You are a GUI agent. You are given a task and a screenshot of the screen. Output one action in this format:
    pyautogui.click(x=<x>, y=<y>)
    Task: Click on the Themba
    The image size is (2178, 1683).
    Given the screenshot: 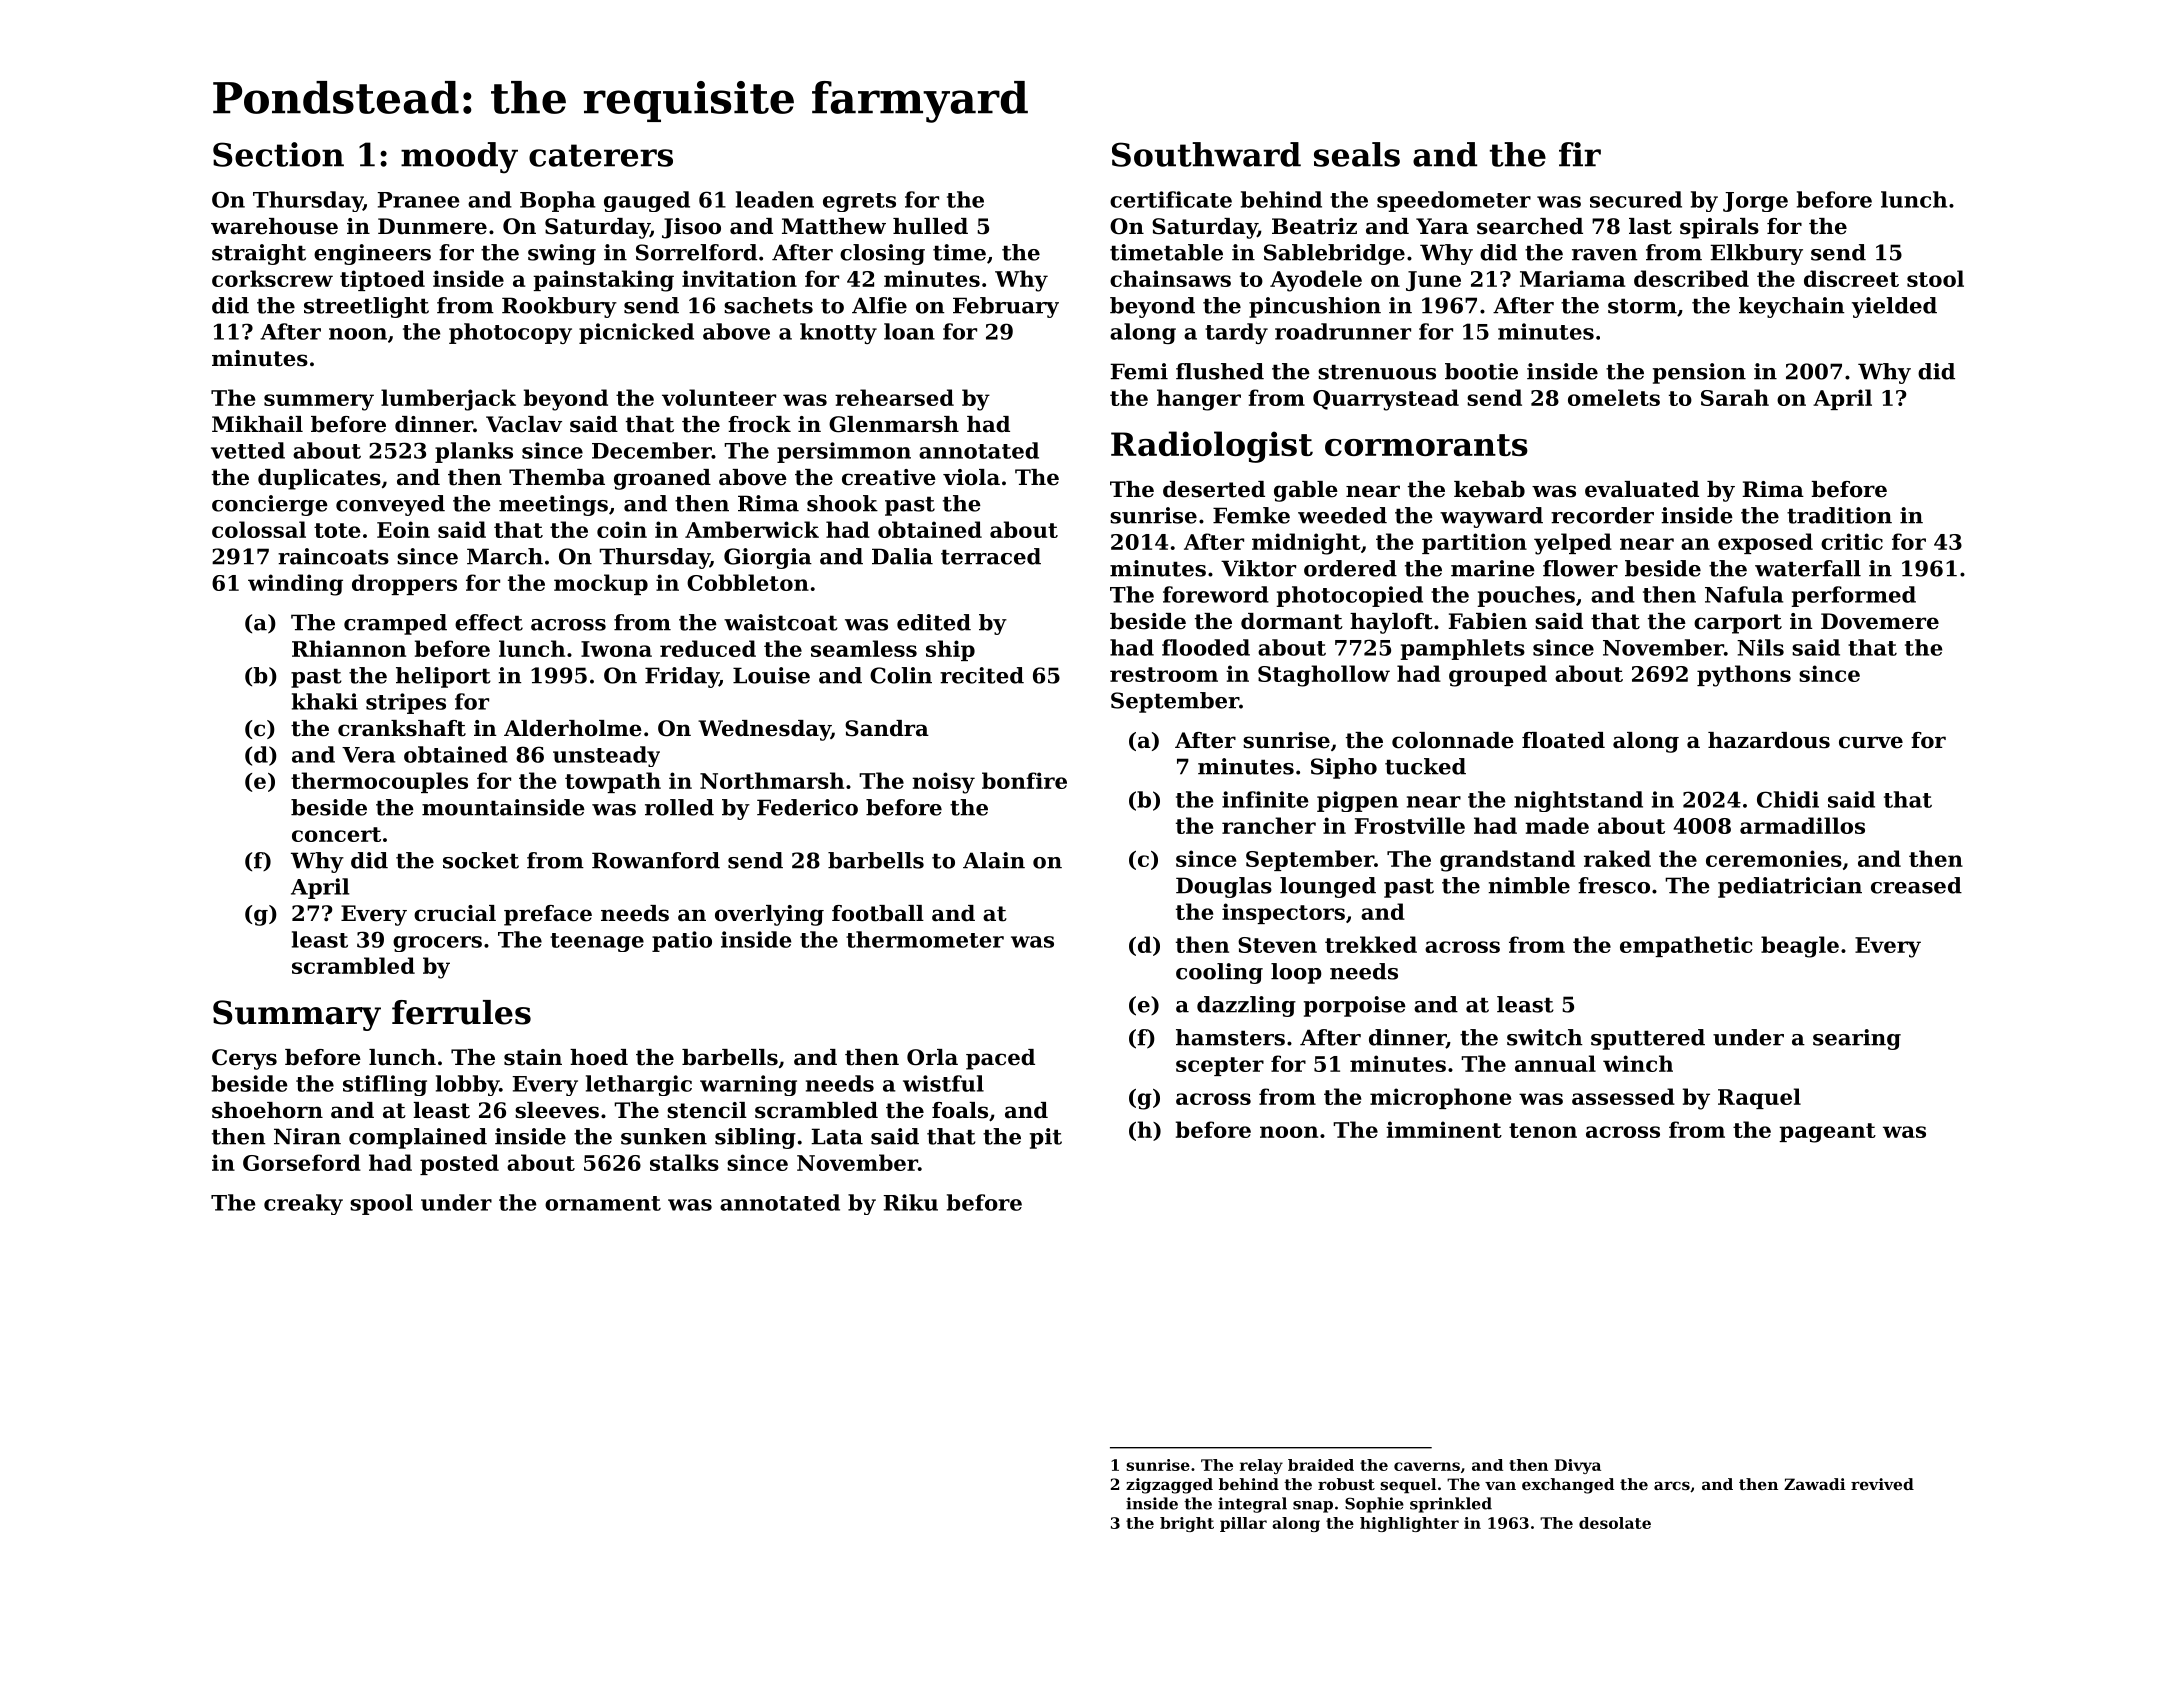 What is the action you would take?
    pyautogui.click(x=557, y=477)
